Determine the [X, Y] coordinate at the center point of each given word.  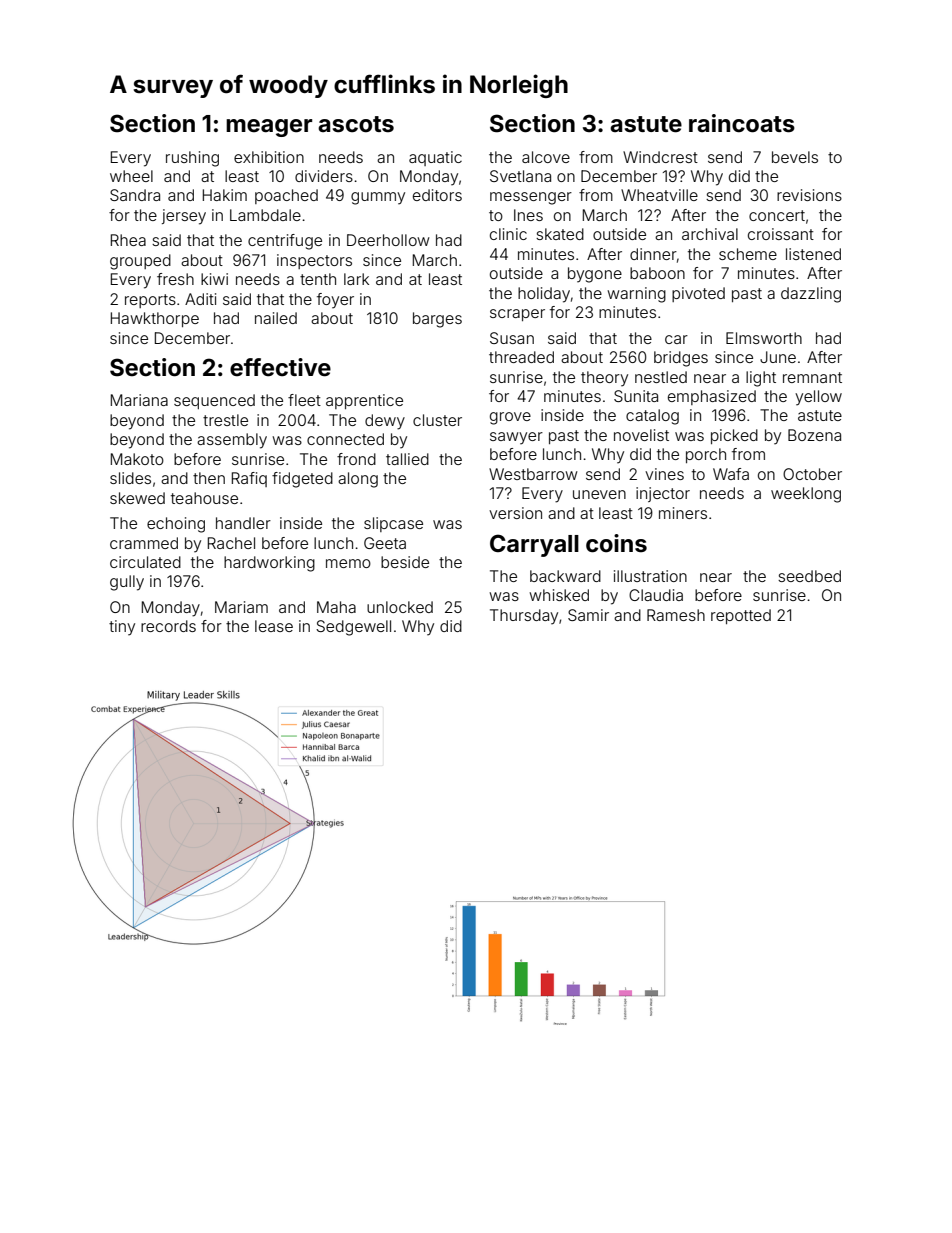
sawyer [516, 438]
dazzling [811, 295]
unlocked [400, 607]
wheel [131, 176]
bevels [795, 157]
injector [663, 494]
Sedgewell [353, 628]
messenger [531, 198]
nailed [276, 318]
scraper [517, 315]
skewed [137, 498]
